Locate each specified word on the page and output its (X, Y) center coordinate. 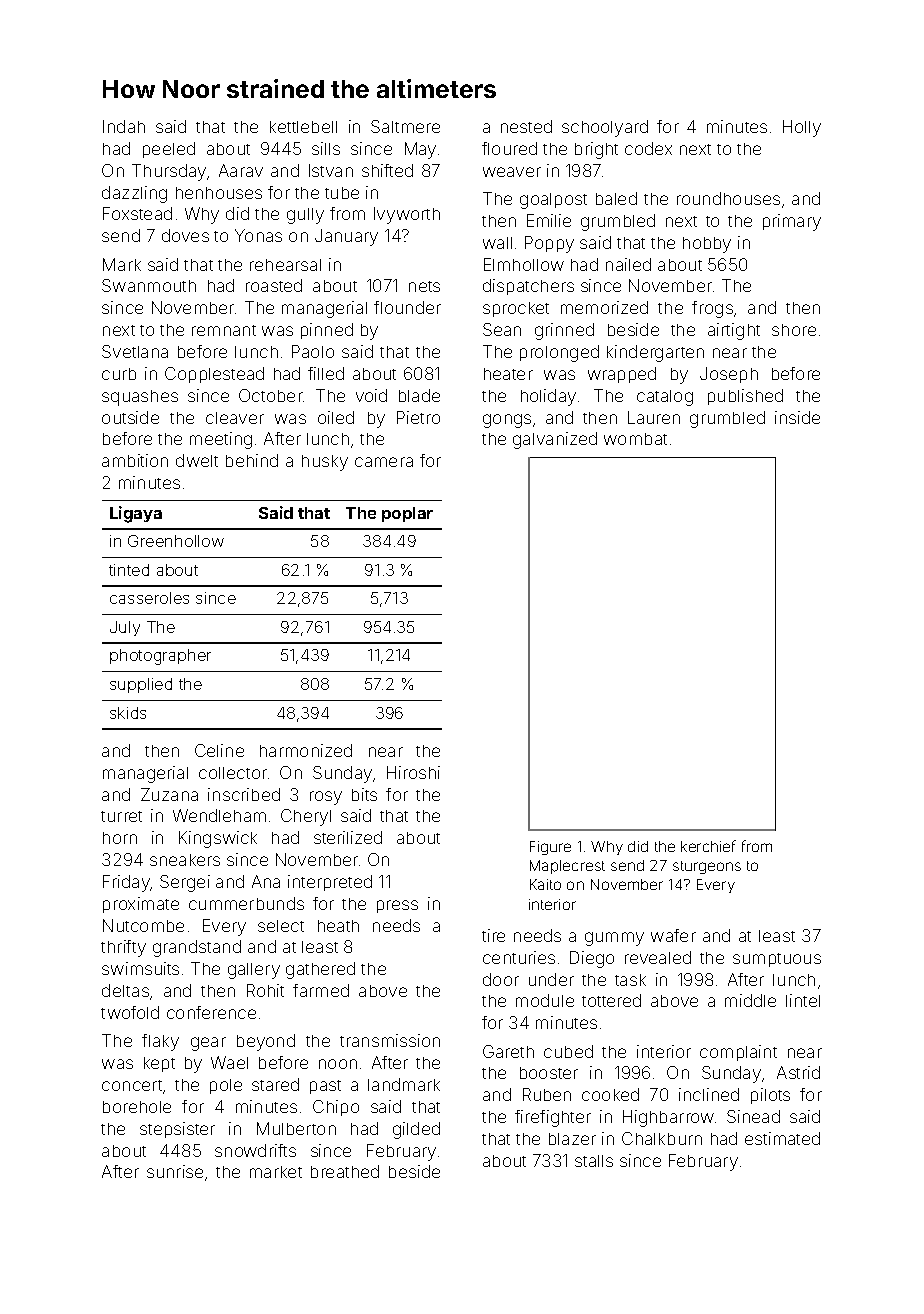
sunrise (175, 1171)
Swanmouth (149, 285)
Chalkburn (662, 1138)
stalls (594, 1161)
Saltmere (405, 126)
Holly (802, 128)
